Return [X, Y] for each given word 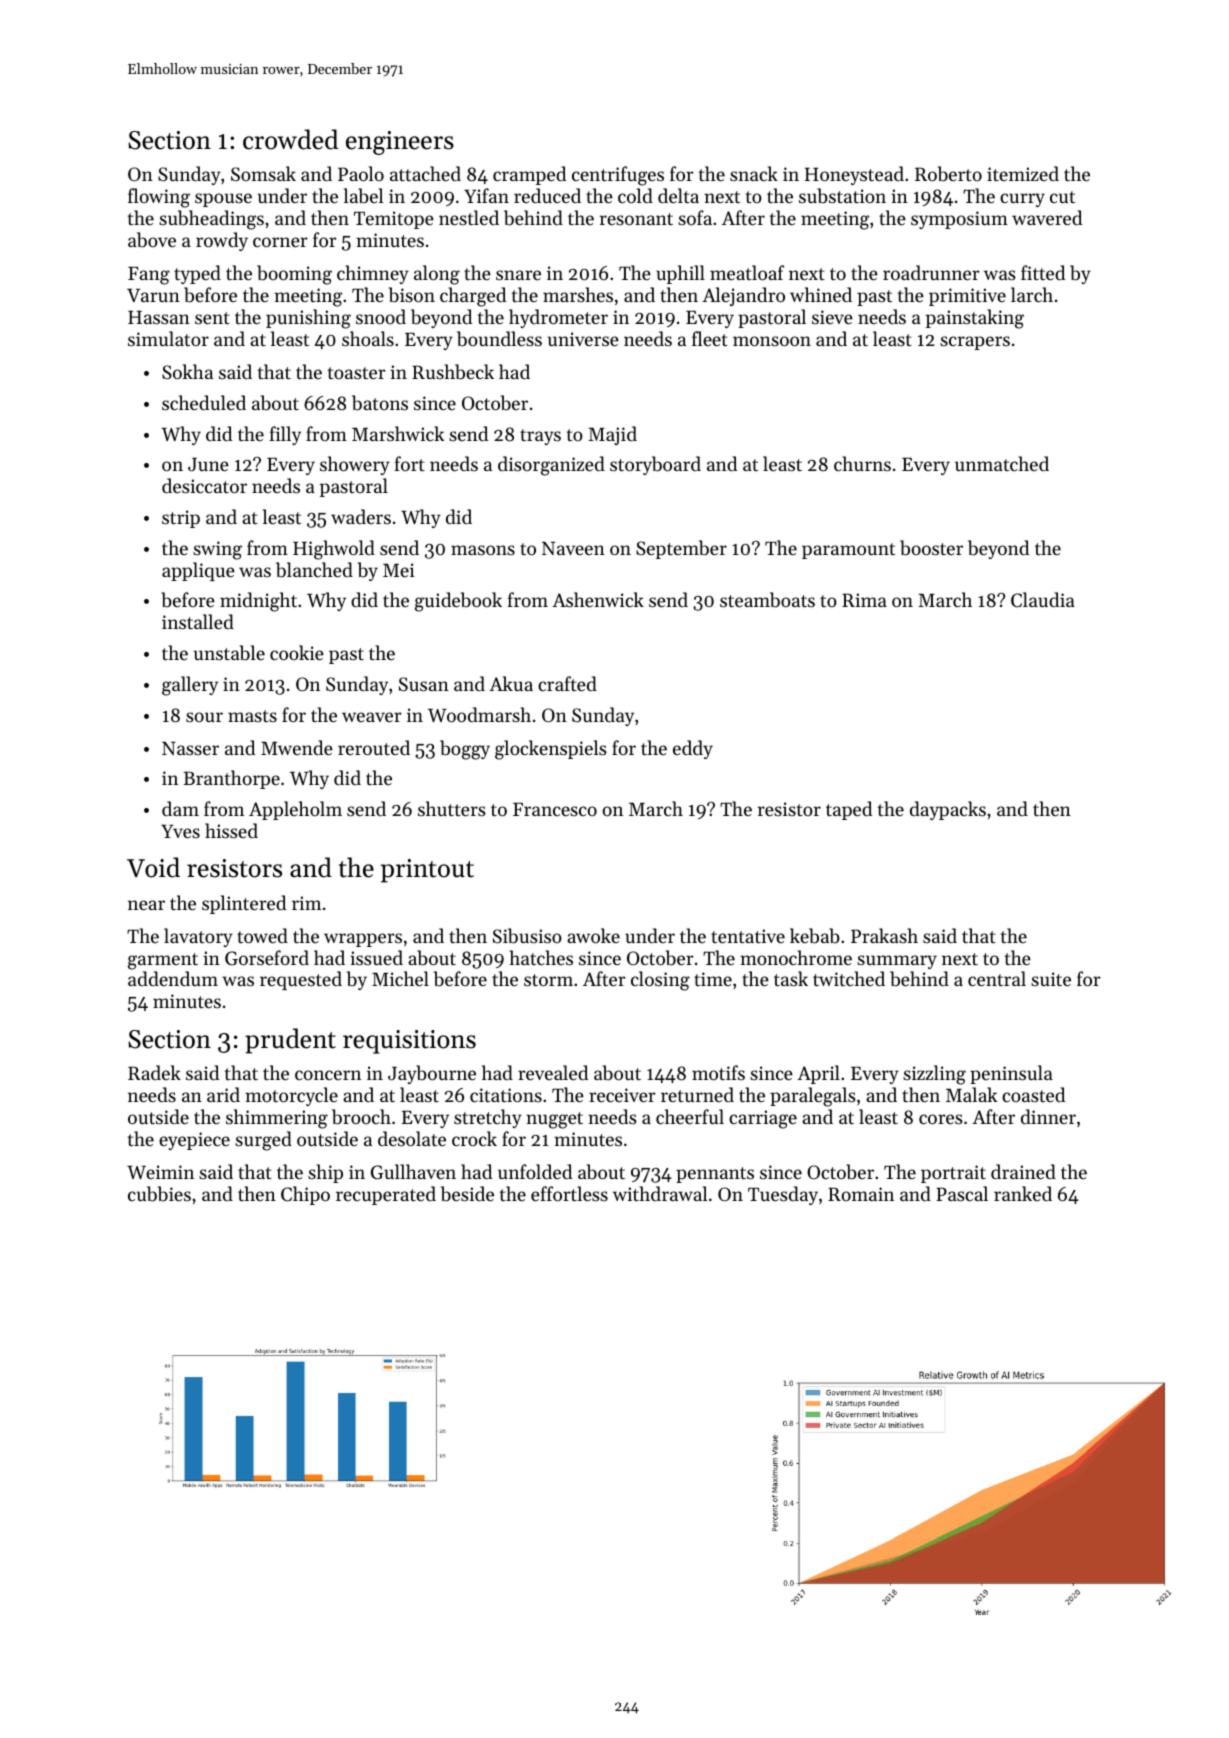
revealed [553, 1072]
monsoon [772, 341]
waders [361, 516]
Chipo [305, 1195]
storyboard [655, 465]
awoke [593, 935]
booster [931, 548]
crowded [290, 139]
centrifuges [618, 176]
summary [897, 962]
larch [1032, 294]
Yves [180, 831]
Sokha [187, 372]
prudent [290, 1041]
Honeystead [854, 175]
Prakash [884, 935]
